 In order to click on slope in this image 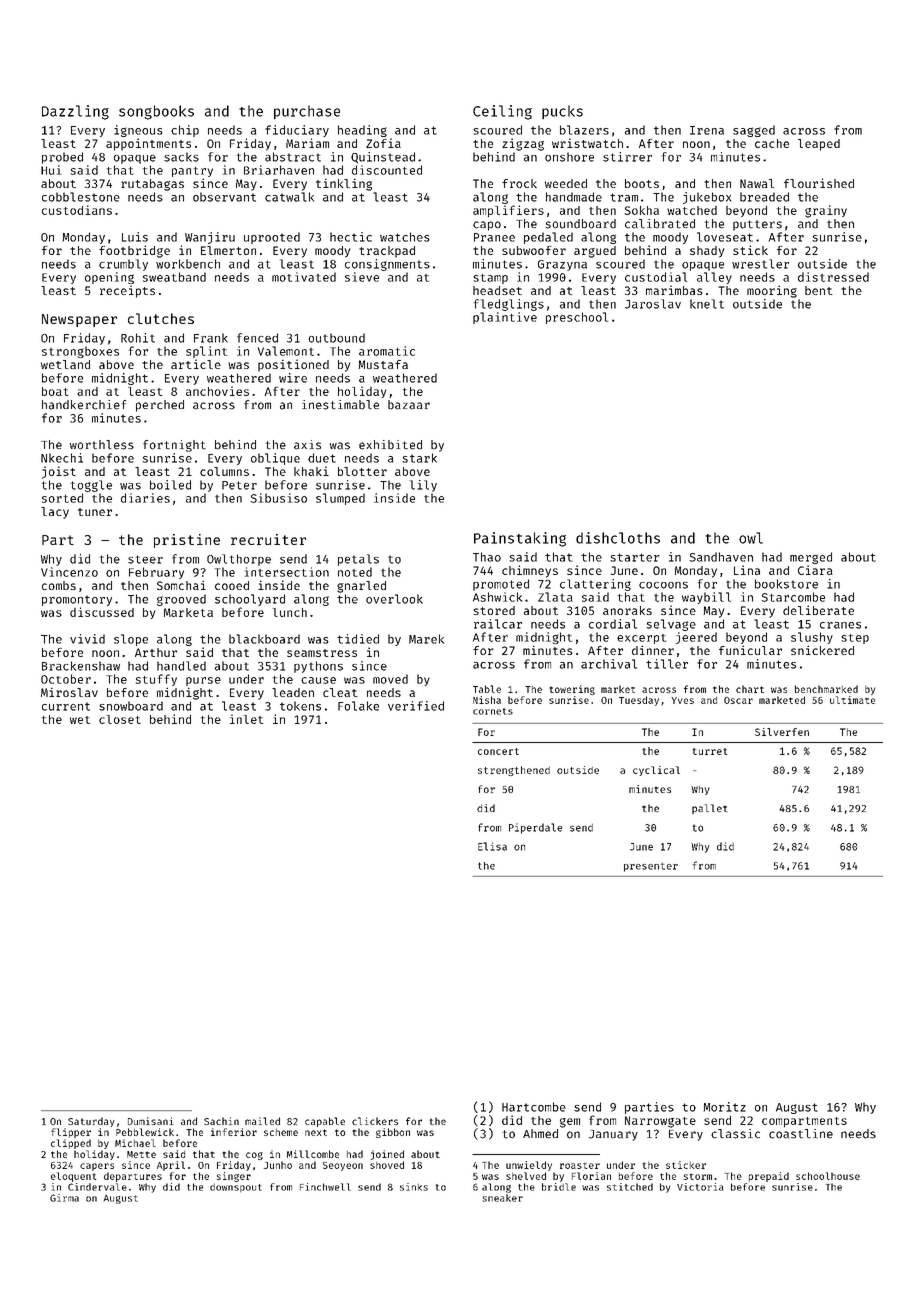, I will do `click(131, 640)`.
